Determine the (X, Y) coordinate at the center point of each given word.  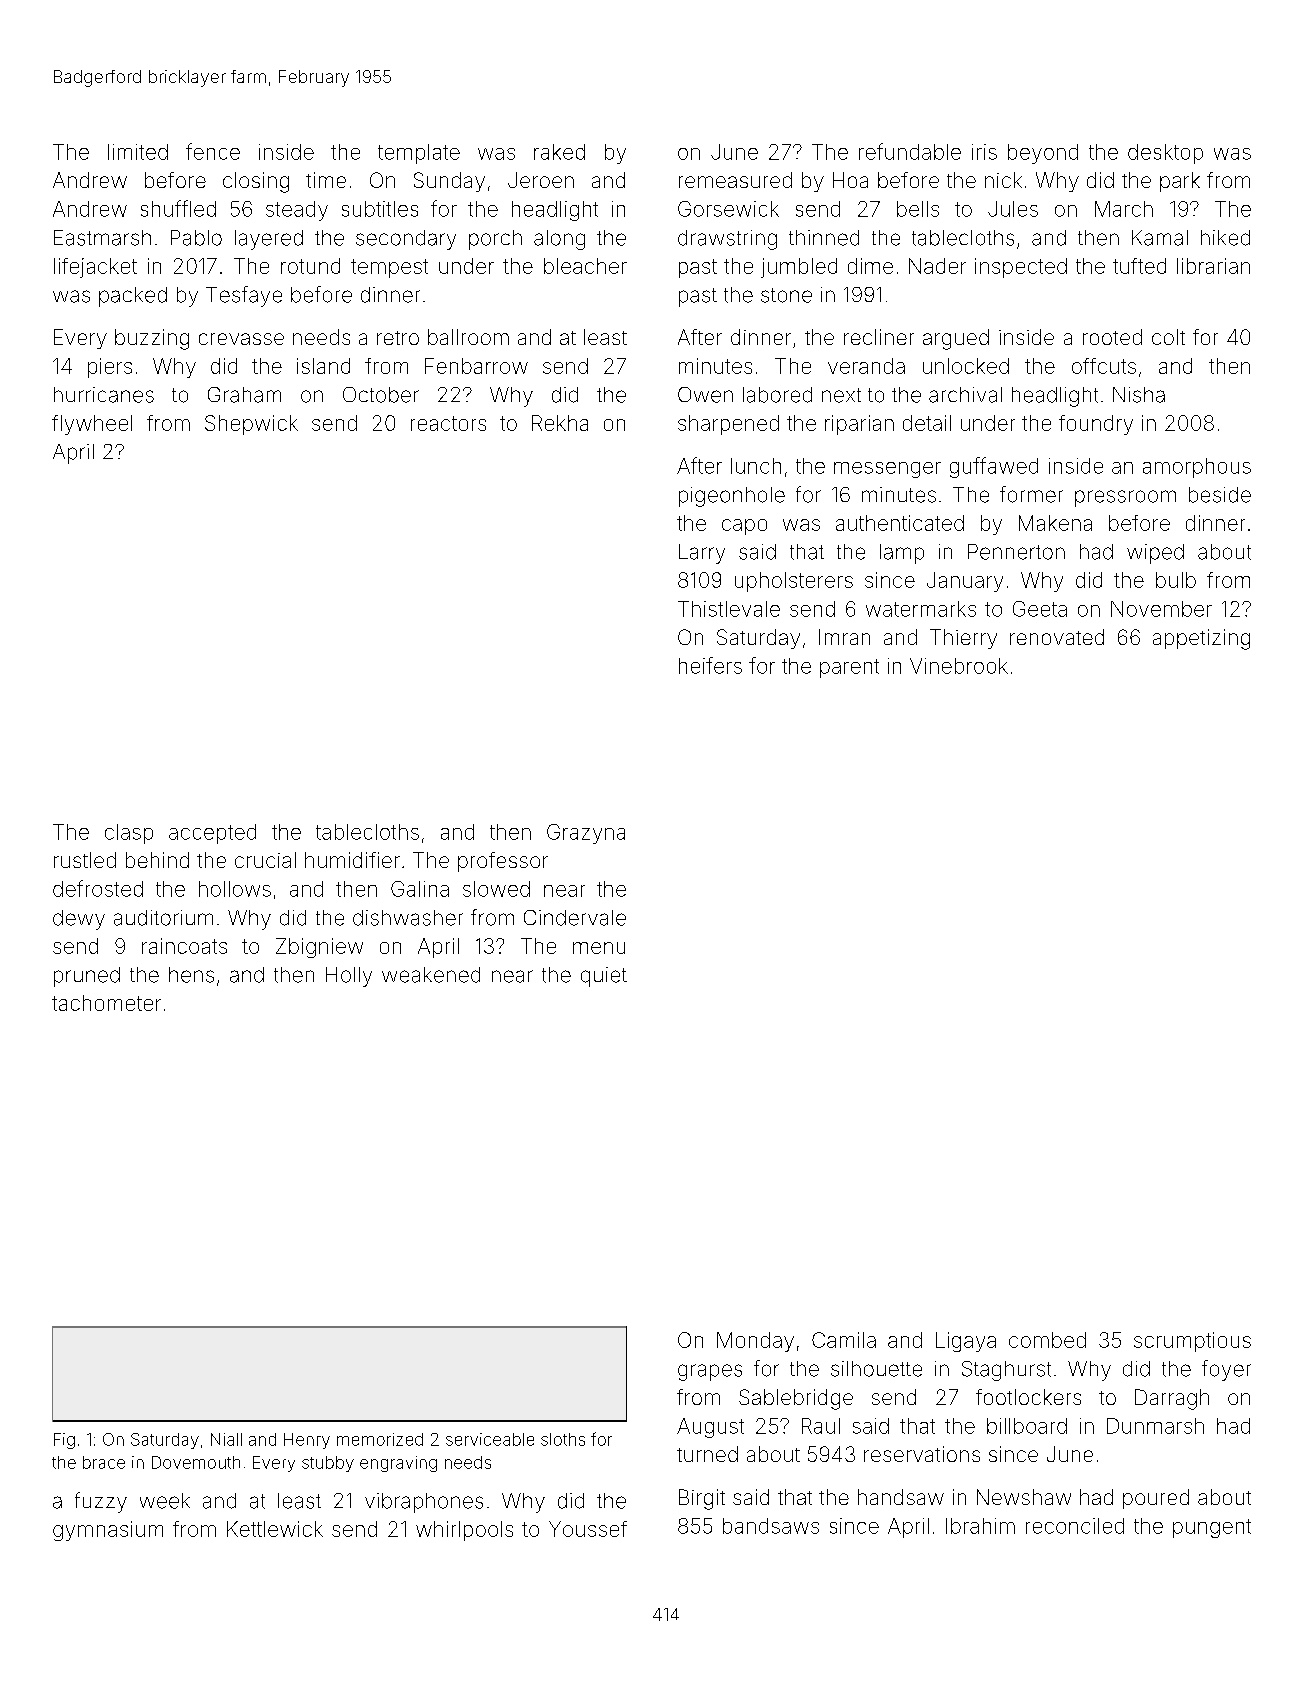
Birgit (702, 1499)
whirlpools (464, 1531)
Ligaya (966, 1342)
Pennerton (1016, 552)
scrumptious (1192, 1342)
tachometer (106, 1003)
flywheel (92, 425)
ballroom (468, 337)
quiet (604, 977)
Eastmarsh (102, 238)
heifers (710, 665)
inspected (1021, 268)
